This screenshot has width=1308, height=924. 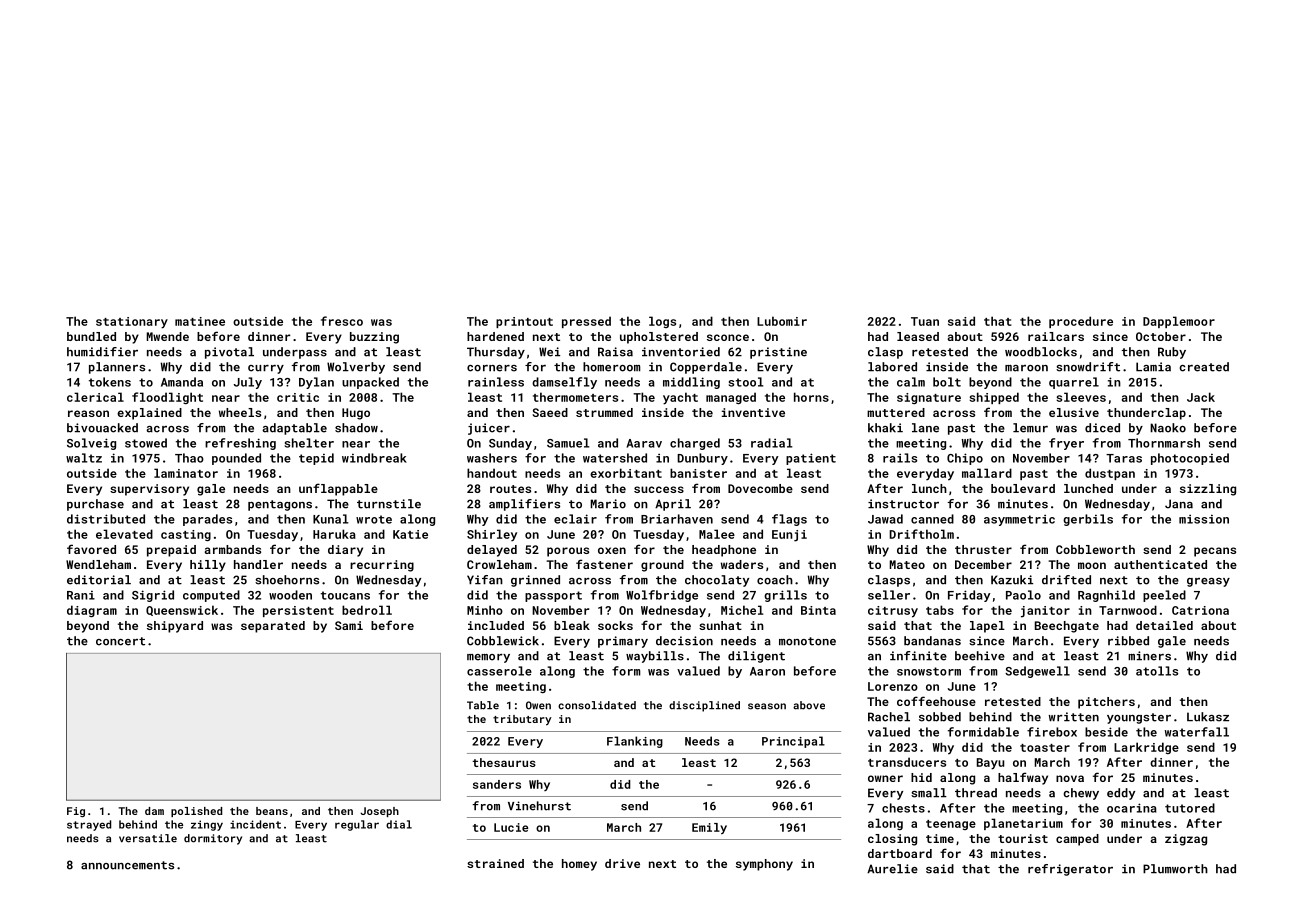 I want to click on signature, so click(x=929, y=398).
